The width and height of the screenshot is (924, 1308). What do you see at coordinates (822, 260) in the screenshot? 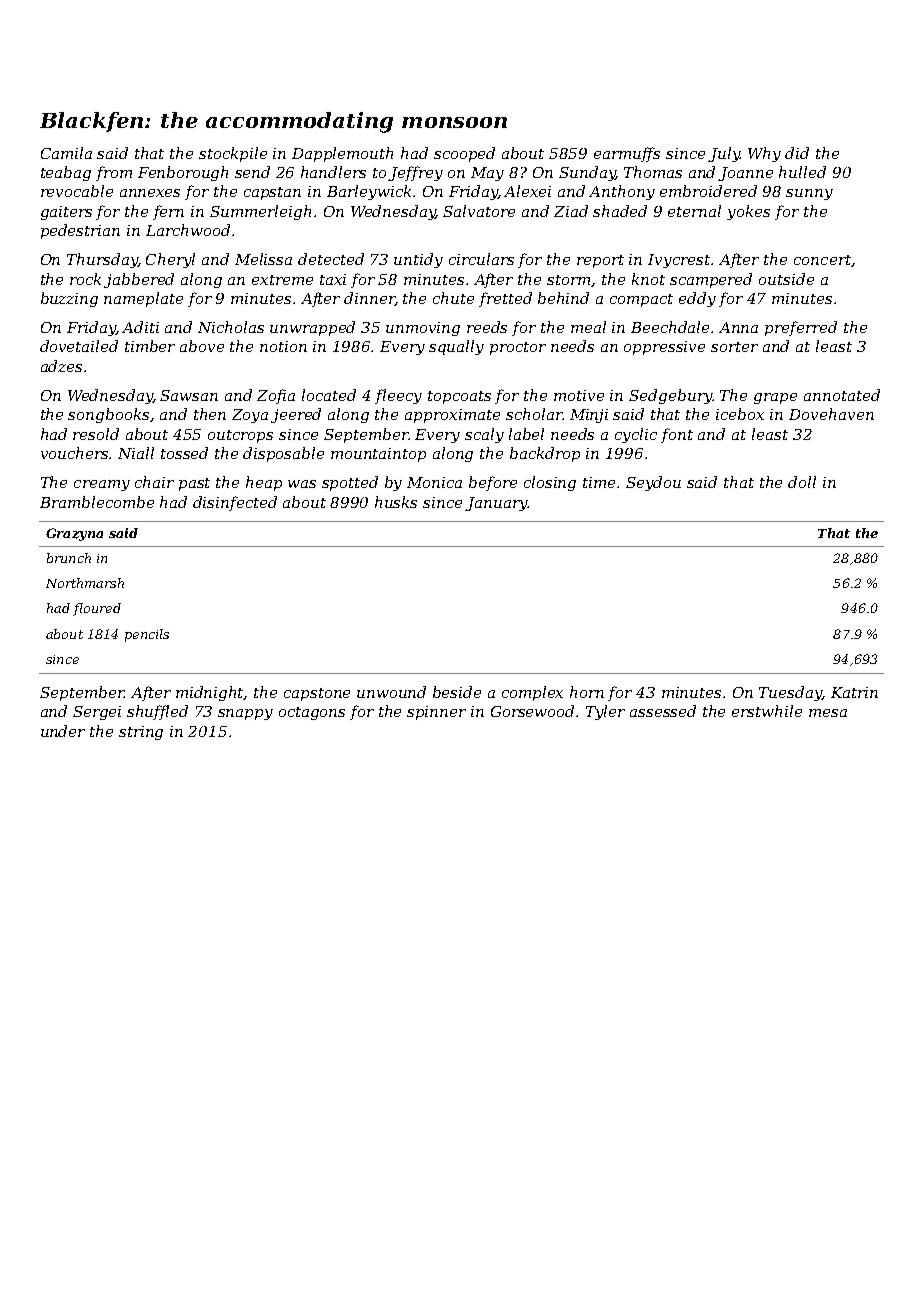
I see `concert` at bounding box center [822, 260].
